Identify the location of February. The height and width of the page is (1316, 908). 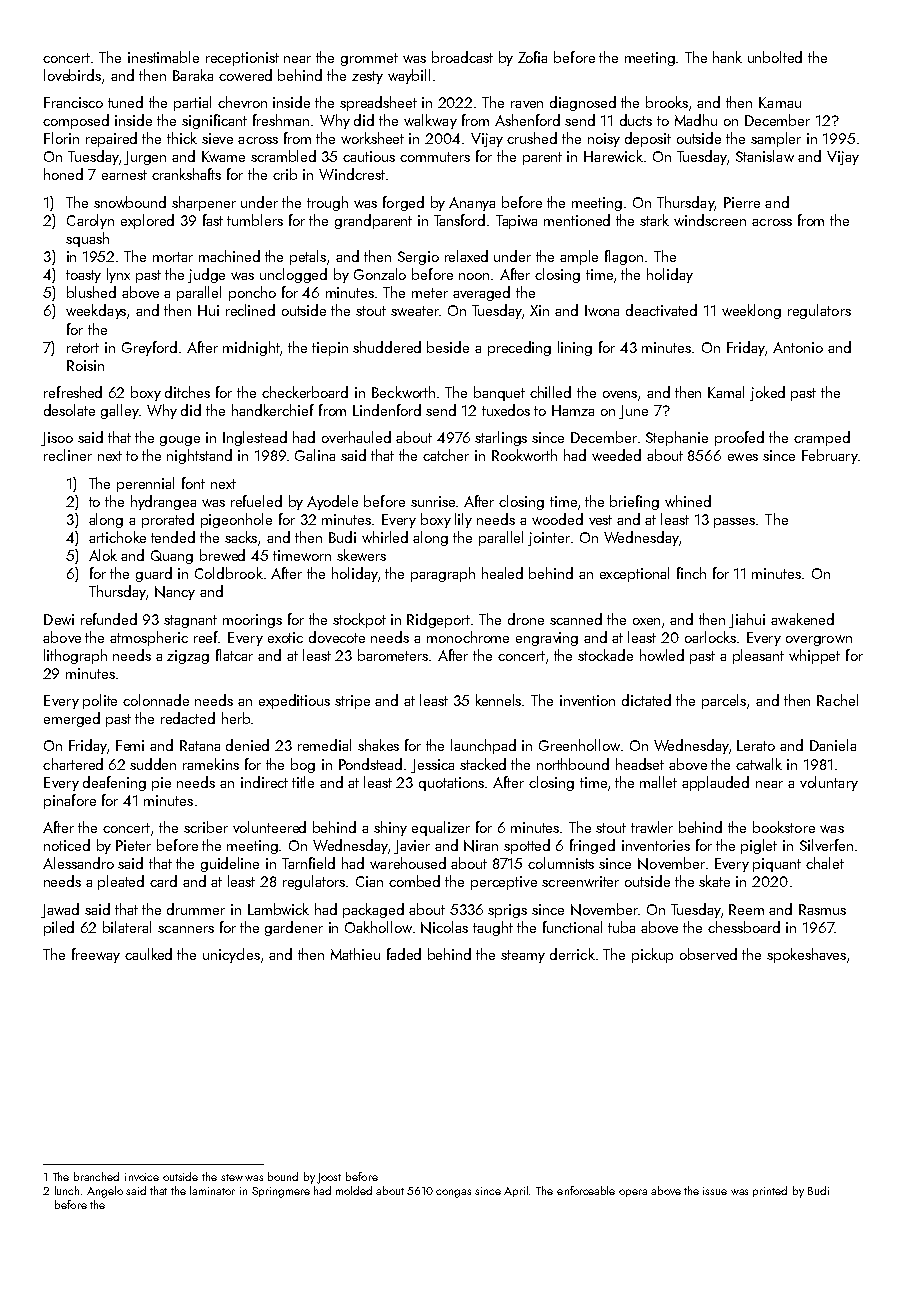
(830, 456).
